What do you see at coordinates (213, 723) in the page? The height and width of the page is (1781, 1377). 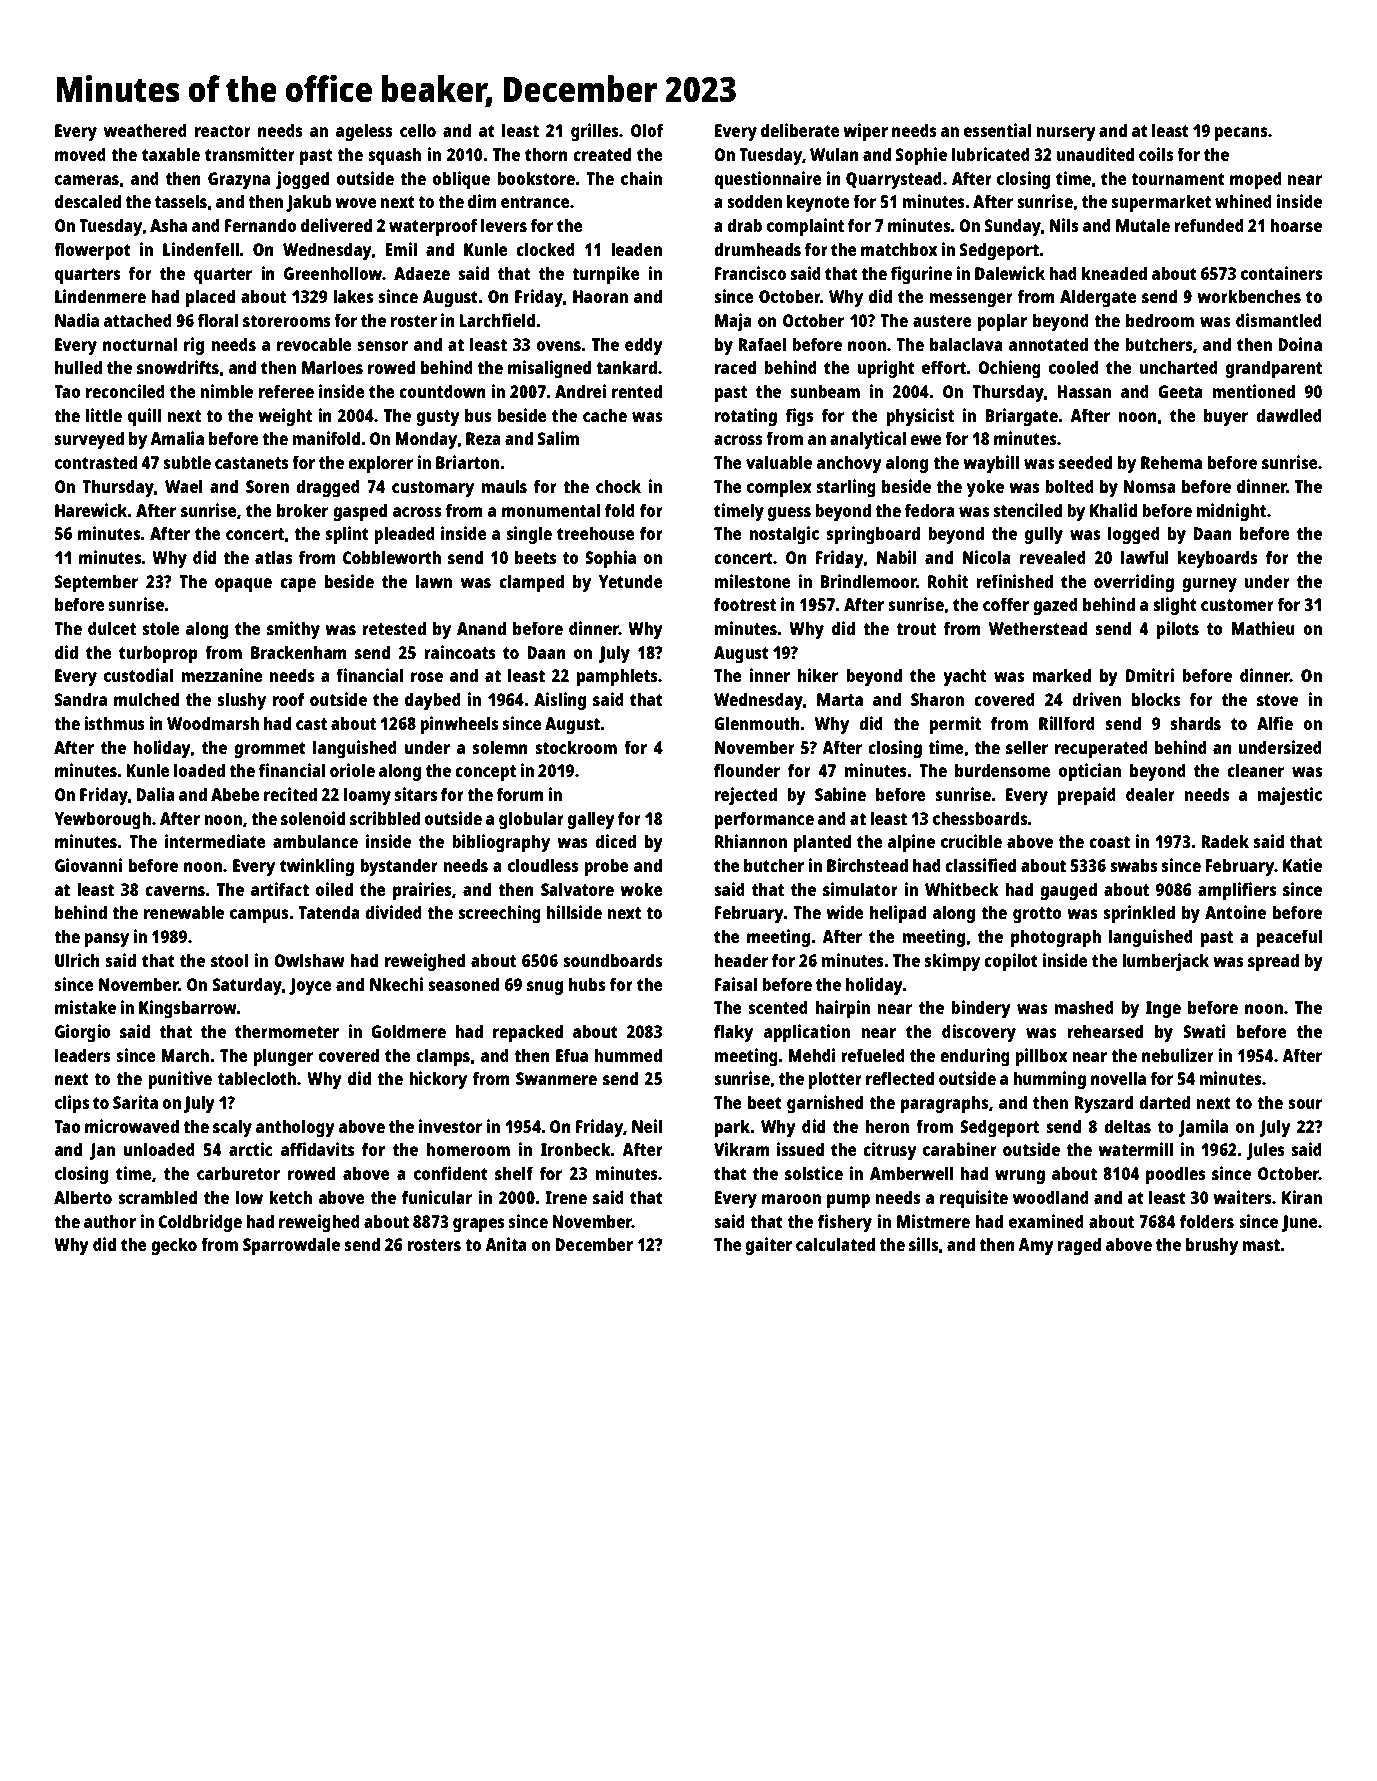 I see `Woodmarsh` at bounding box center [213, 723].
